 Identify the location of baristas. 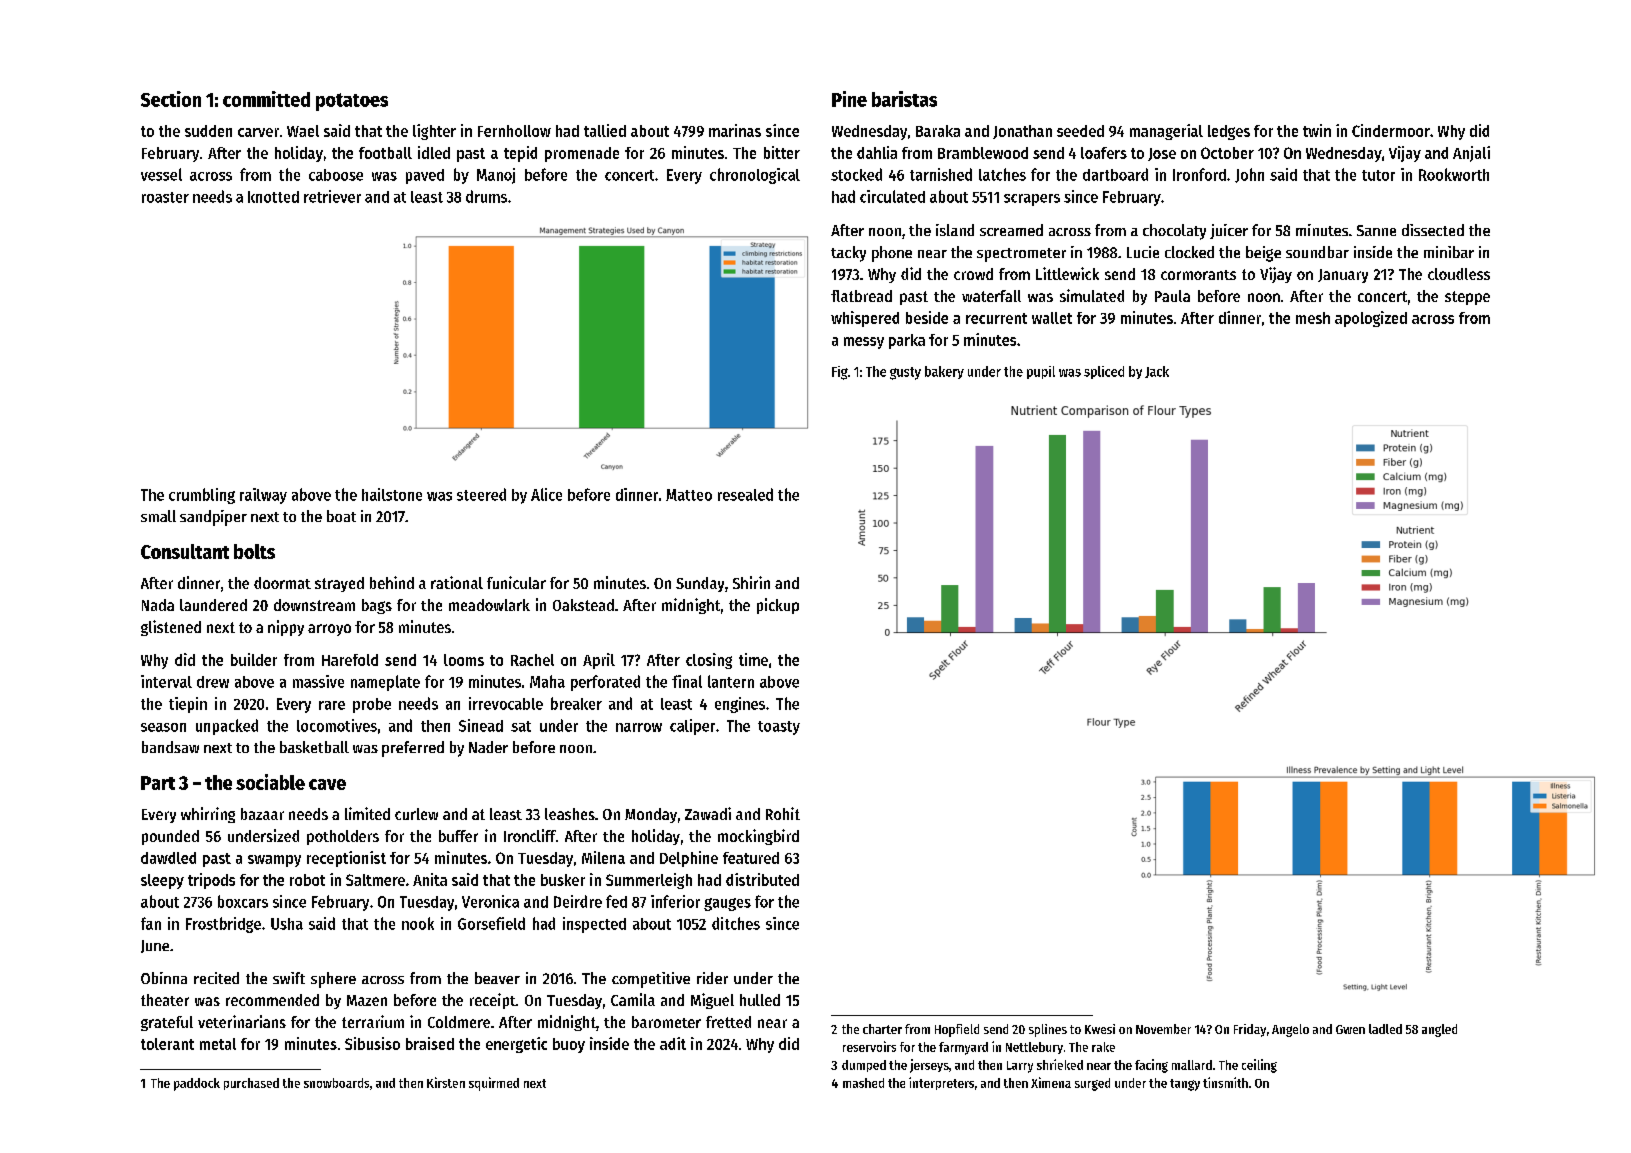
(904, 99).
